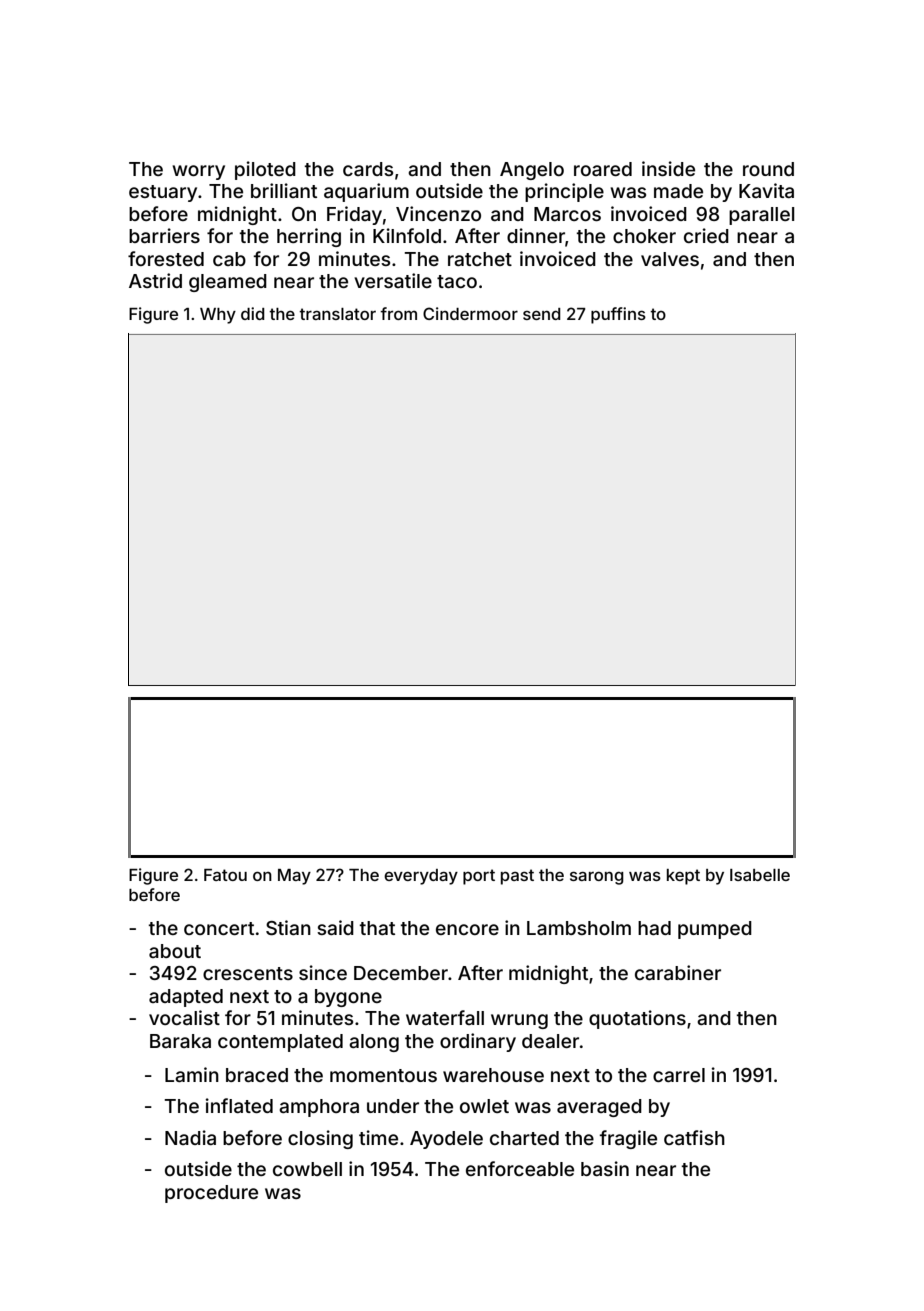 This screenshot has height=1311, width=924. I want to click on parallel, so click(761, 216).
